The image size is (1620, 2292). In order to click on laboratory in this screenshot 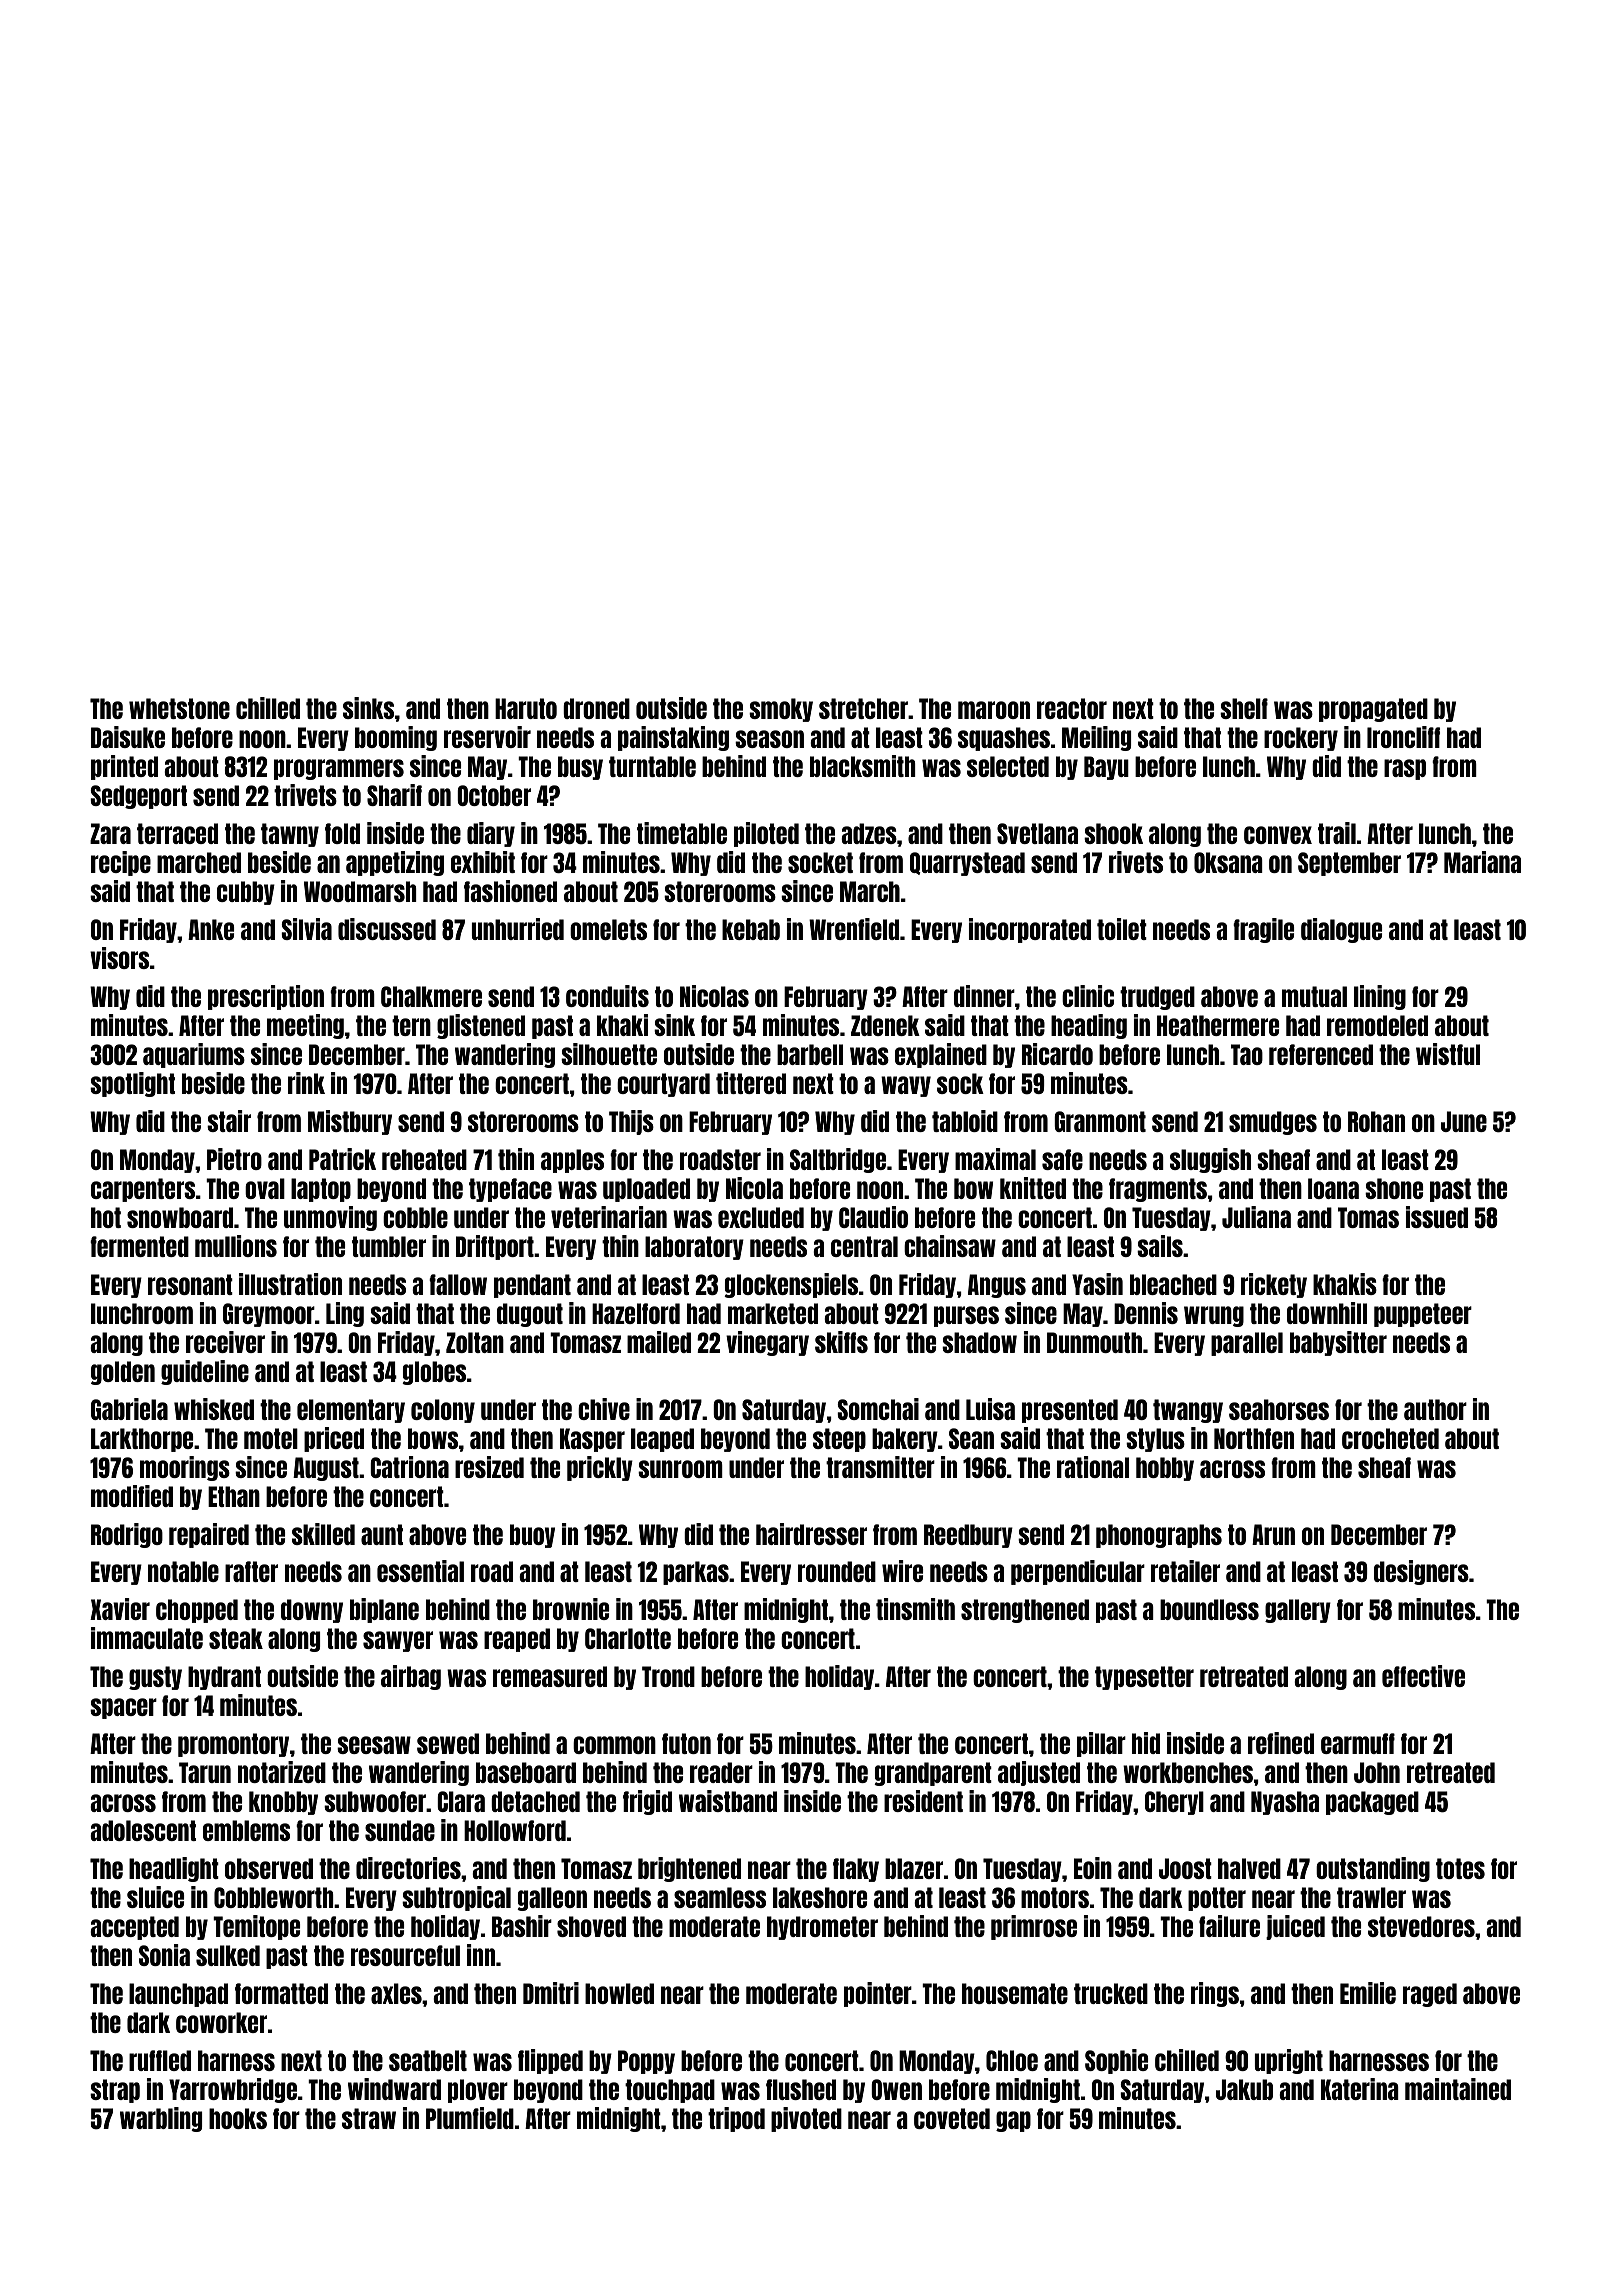, I will do `click(694, 1248)`.
